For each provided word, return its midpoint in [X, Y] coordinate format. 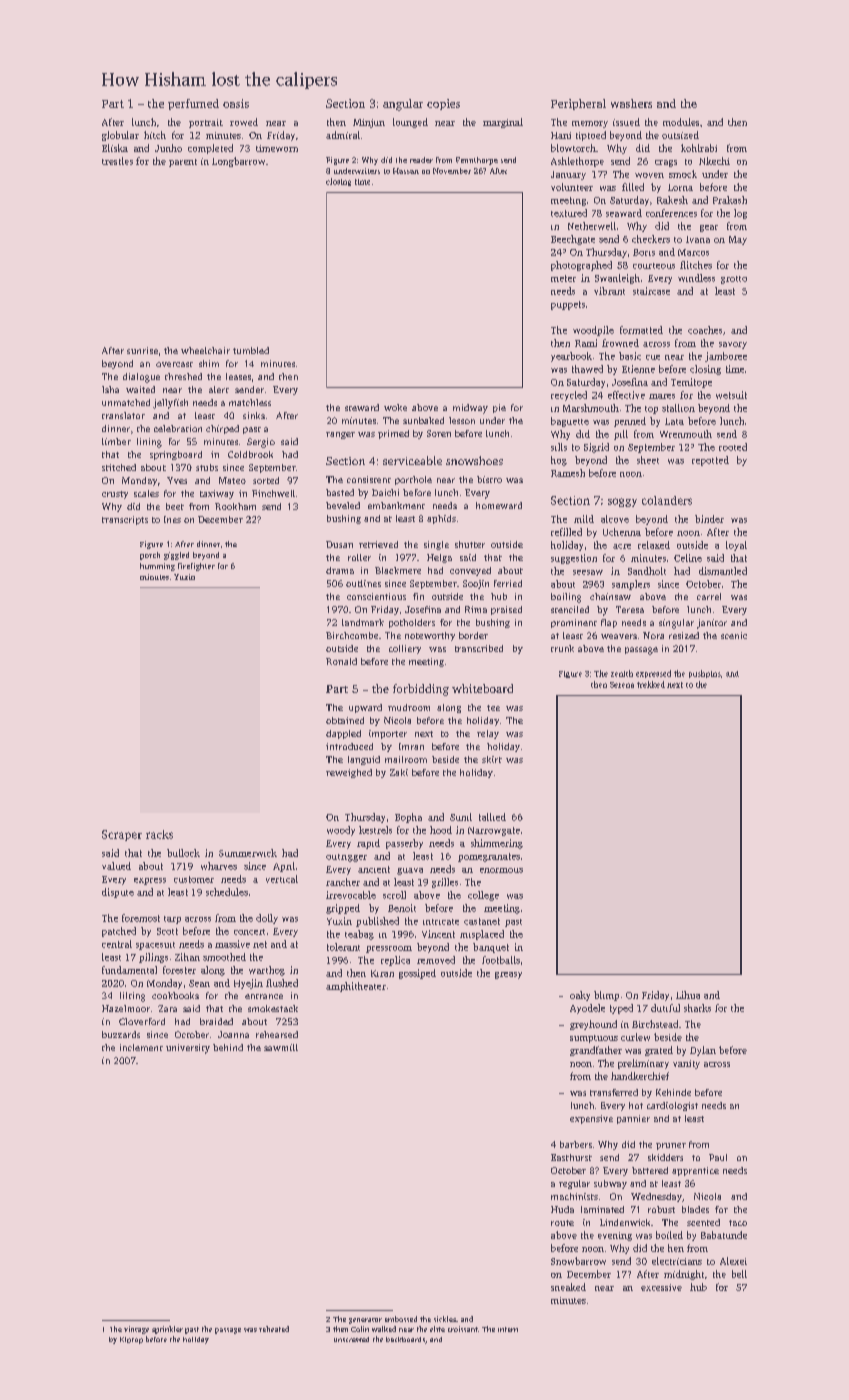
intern [508, 1329]
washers [631, 103]
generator [365, 1321]
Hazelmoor [126, 1008]
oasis [236, 103]
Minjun [369, 123]
